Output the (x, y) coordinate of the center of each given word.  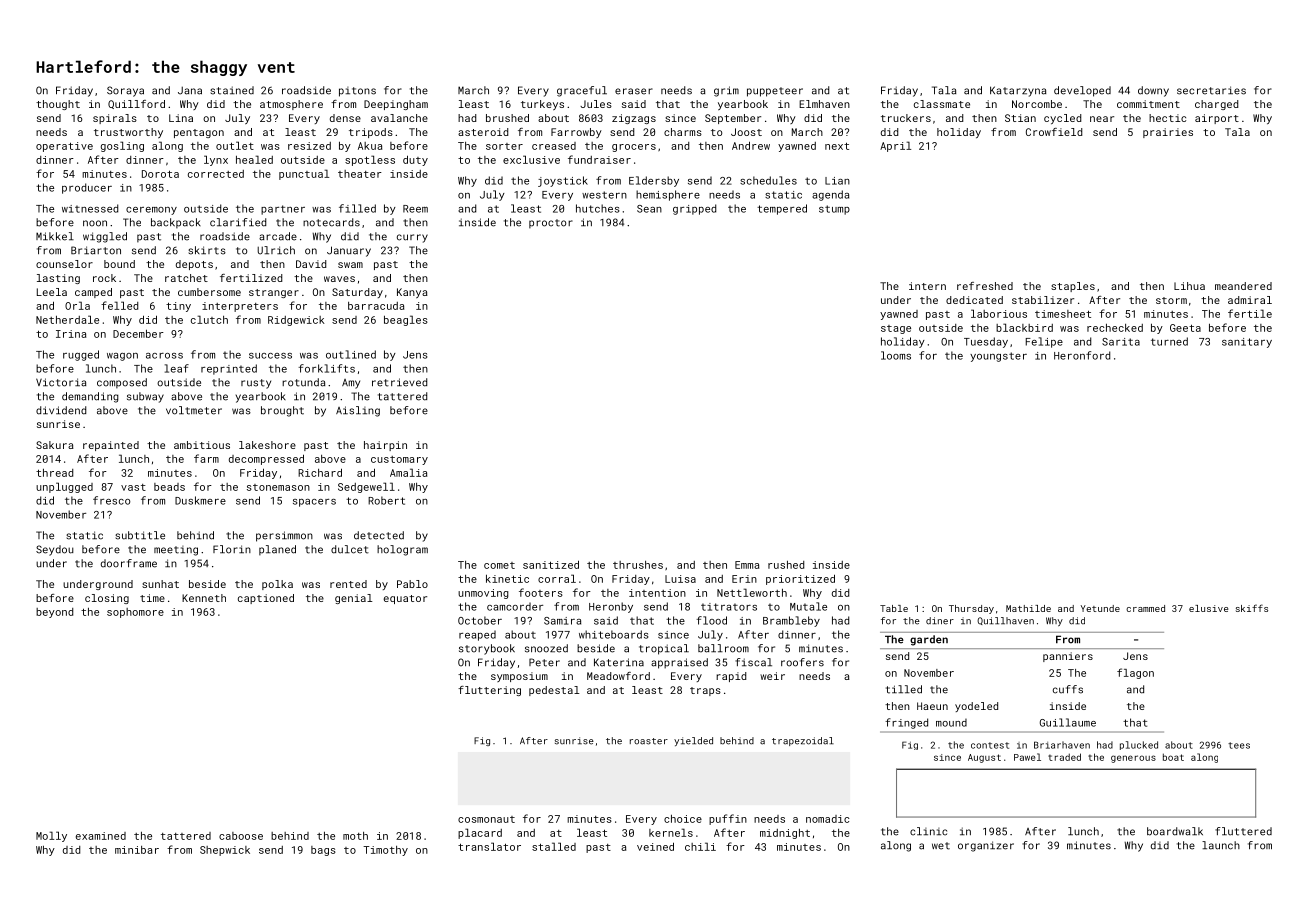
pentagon (199, 133)
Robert (386, 500)
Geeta (1185, 328)
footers (541, 592)
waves (339, 279)
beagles (406, 320)
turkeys (542, 105)
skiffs (1252, 608)
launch (1221, 845)
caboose (241, 836)
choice (683, 819)
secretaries (1211, 90)
